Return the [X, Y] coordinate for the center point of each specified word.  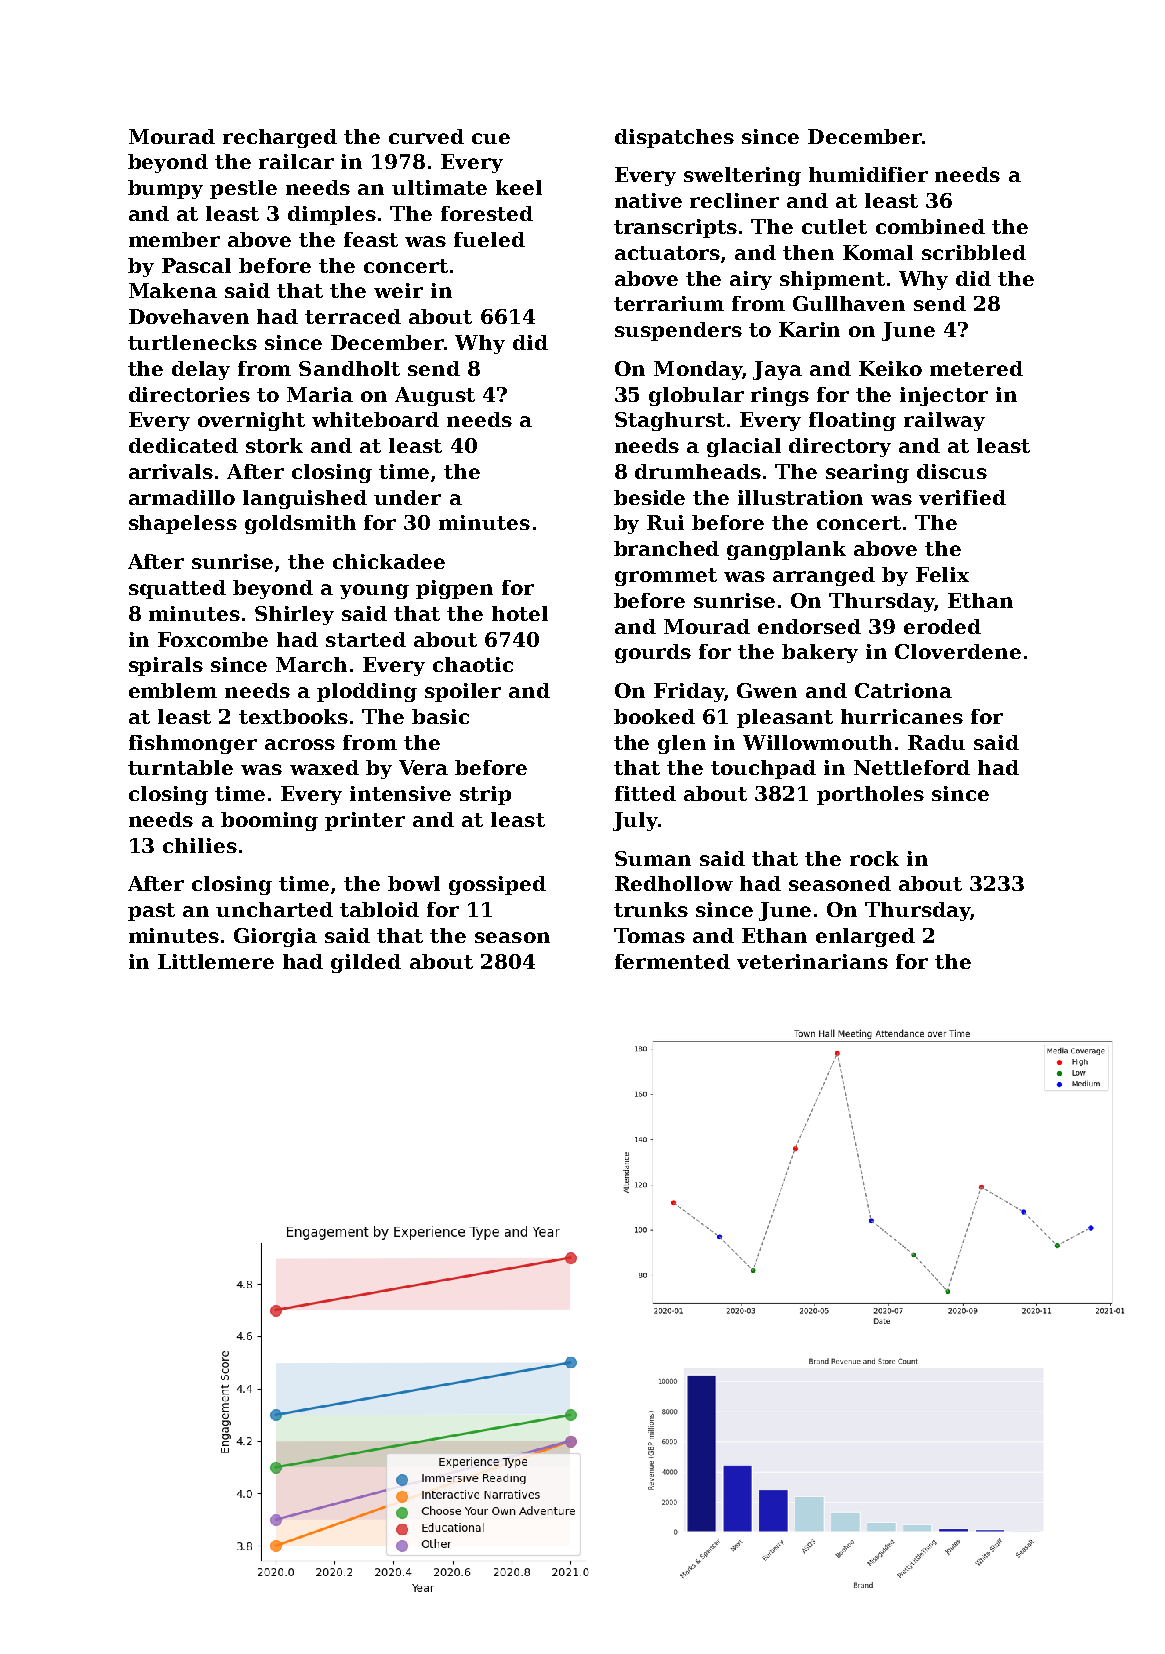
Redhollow [674, 883]
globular [696, 396]
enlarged [865, 937]
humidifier [868, 174]
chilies [200, 845]
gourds [653, 653]
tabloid [379, 909]
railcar [296, 161]
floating [852, 421]
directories [189, 394]
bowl [414, 883]
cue [491, 138]
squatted [177, 589]
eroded [942, 626]
